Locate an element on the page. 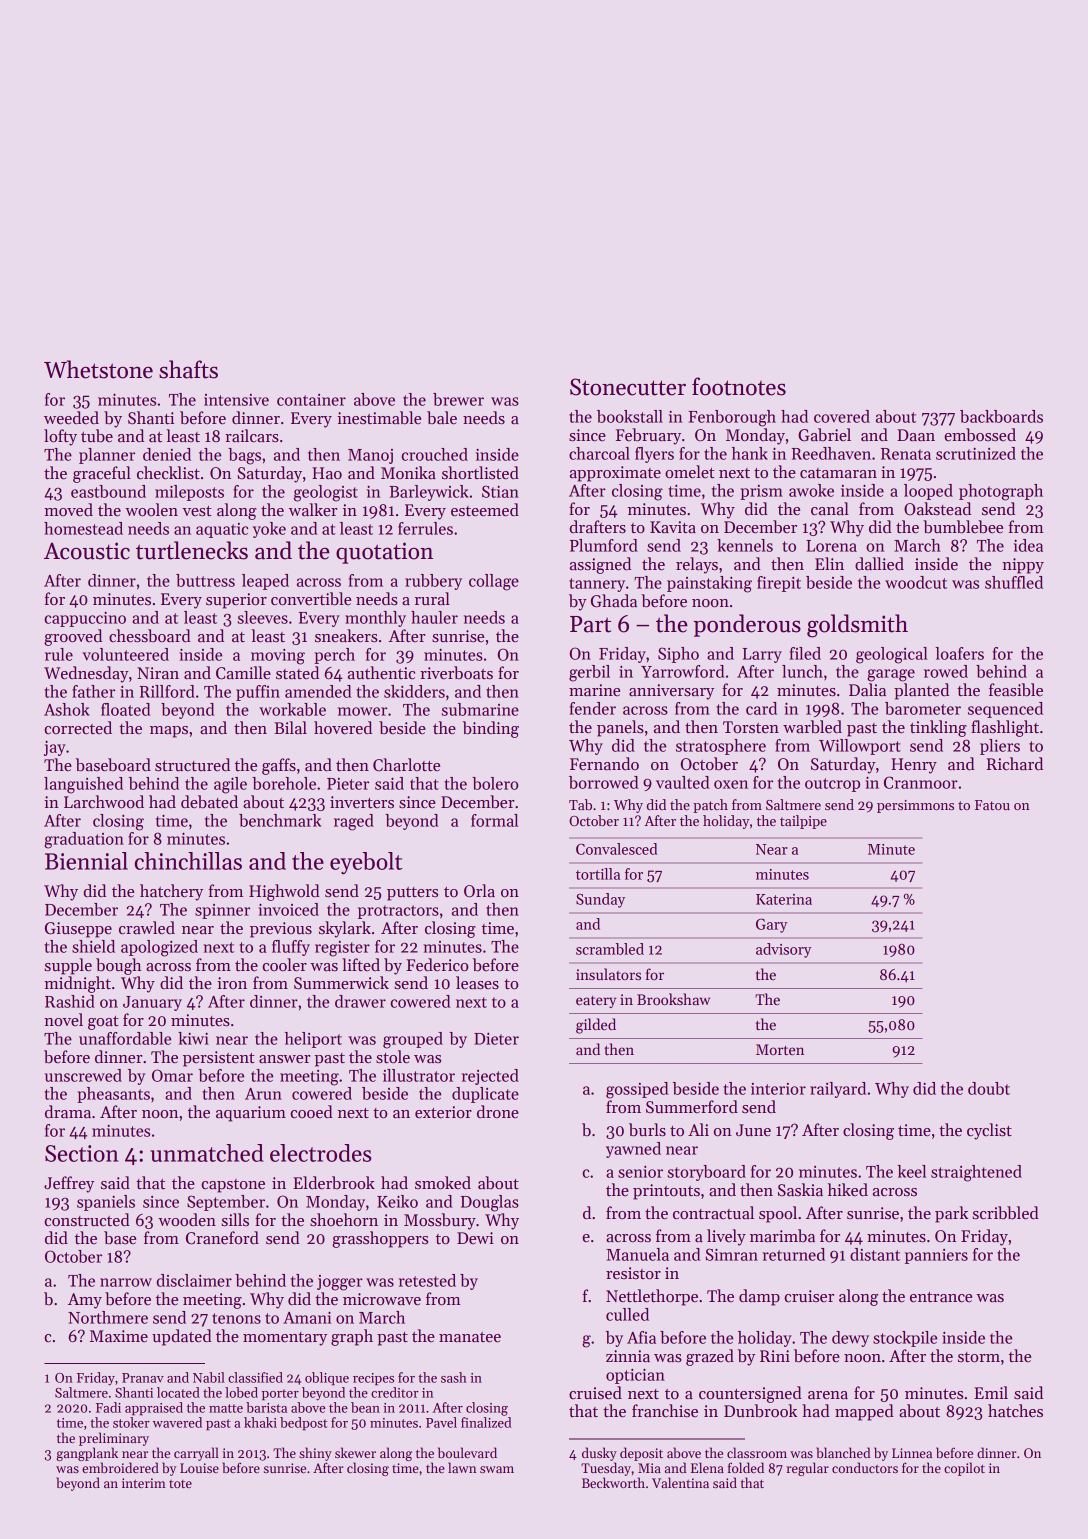 This document has width=1088, height=1539. Willowport is located at coordinates (860, 747).
